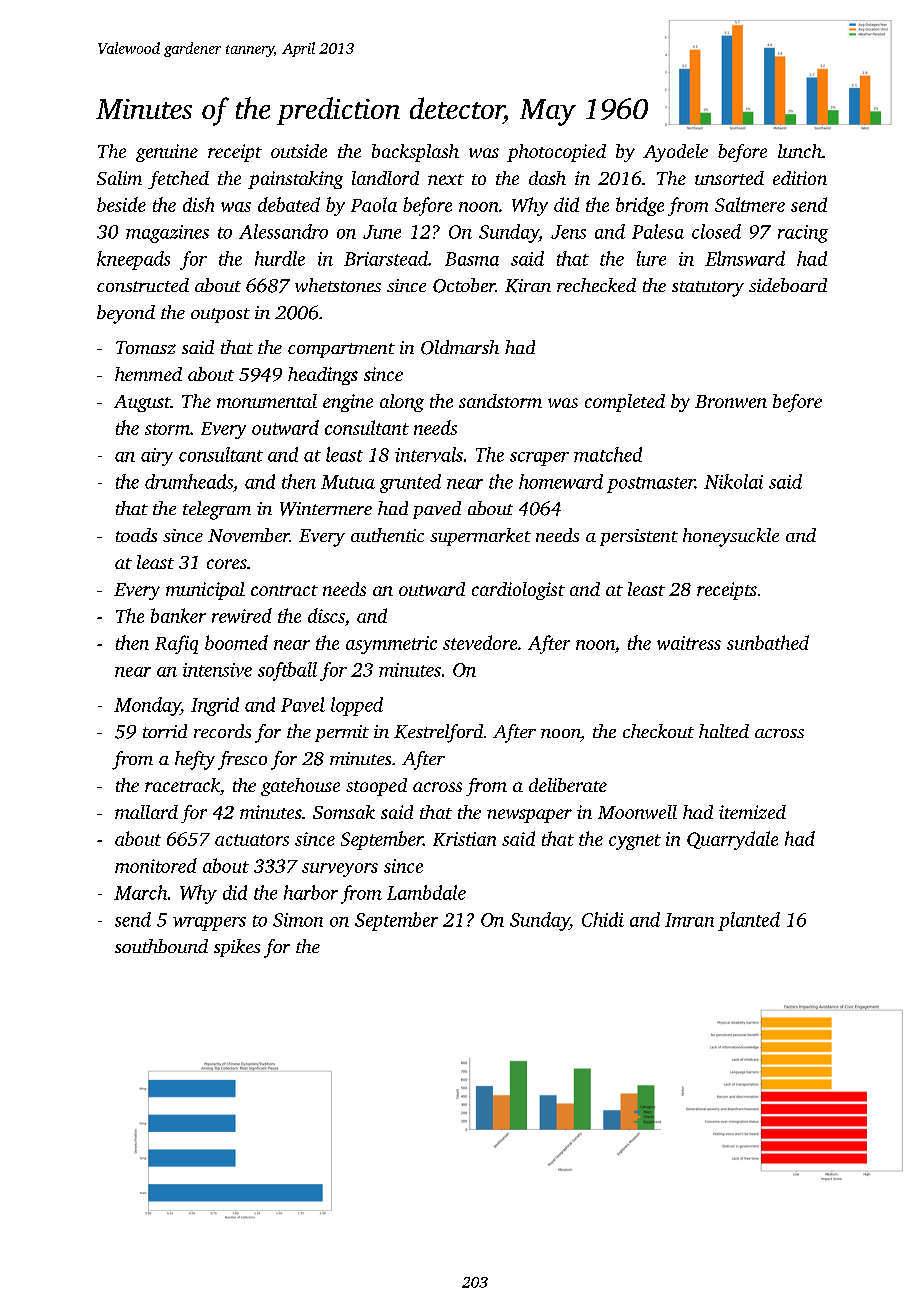 This document has height=1314, width=924. What do you see at coordinates (119, 178) in the document?
I see `Salim` at bounding box center [119, 178].
